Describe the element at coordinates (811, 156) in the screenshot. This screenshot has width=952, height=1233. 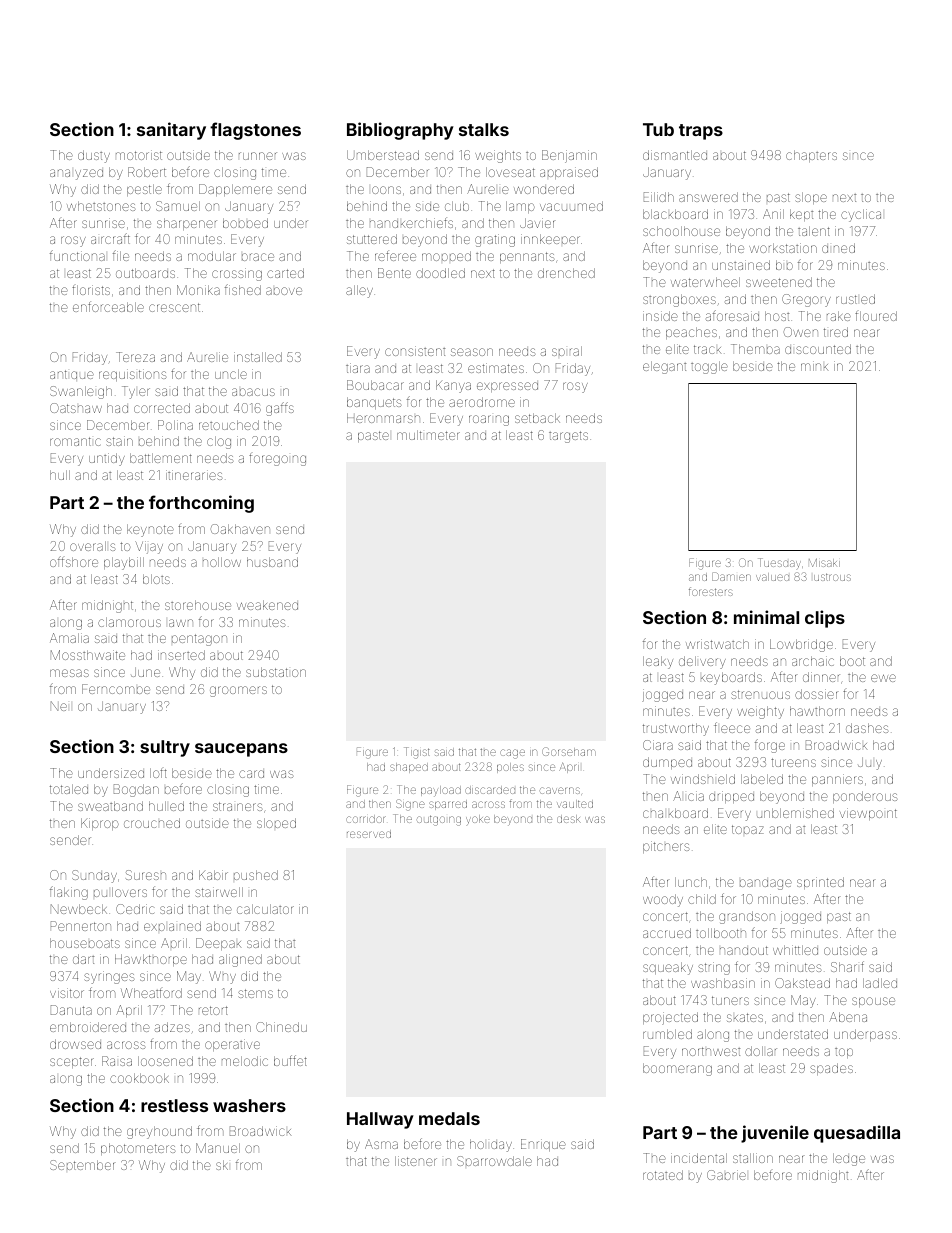
I see `chapters` at that location.
